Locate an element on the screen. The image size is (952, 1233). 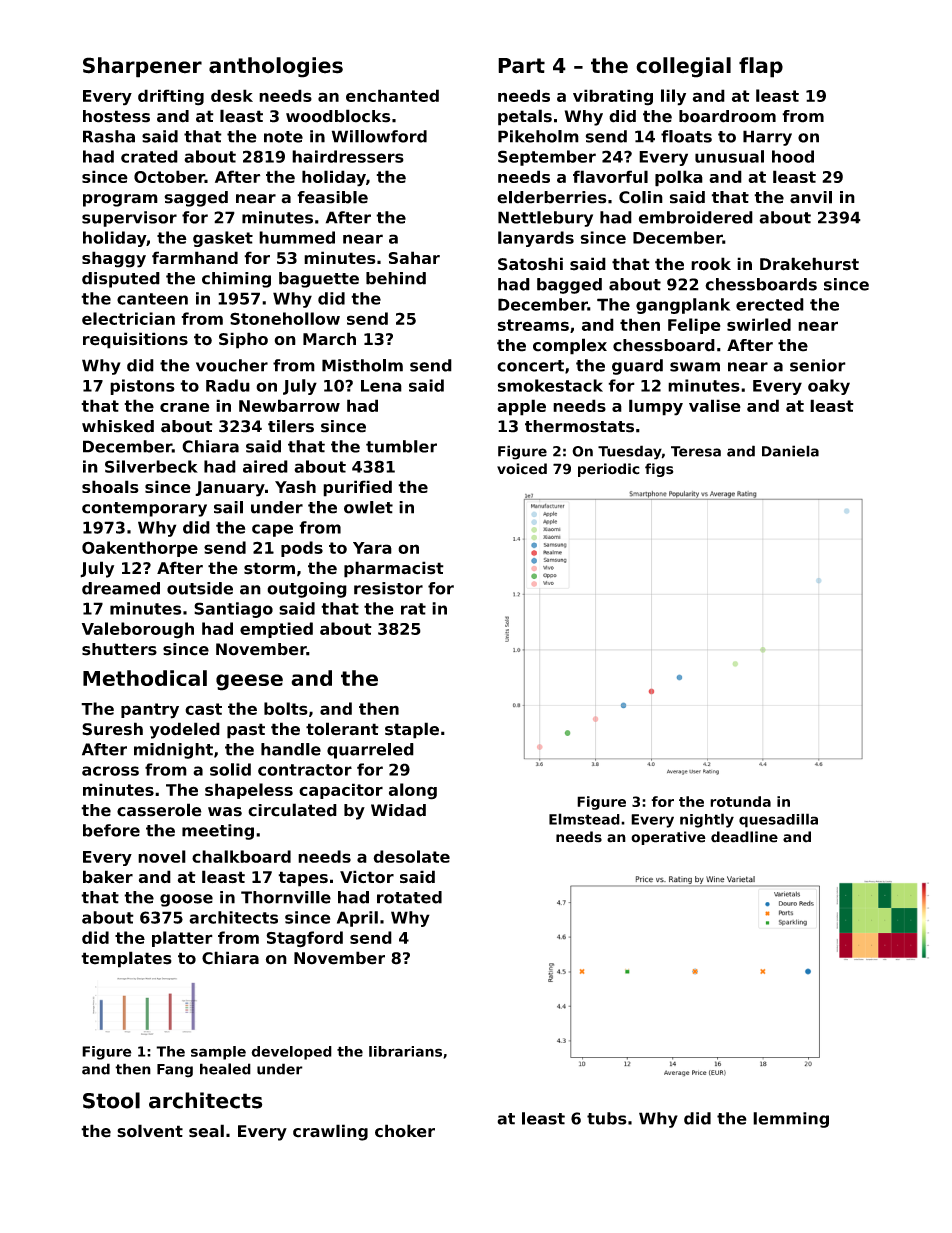
deadline is located at coordinates (744, 837).
